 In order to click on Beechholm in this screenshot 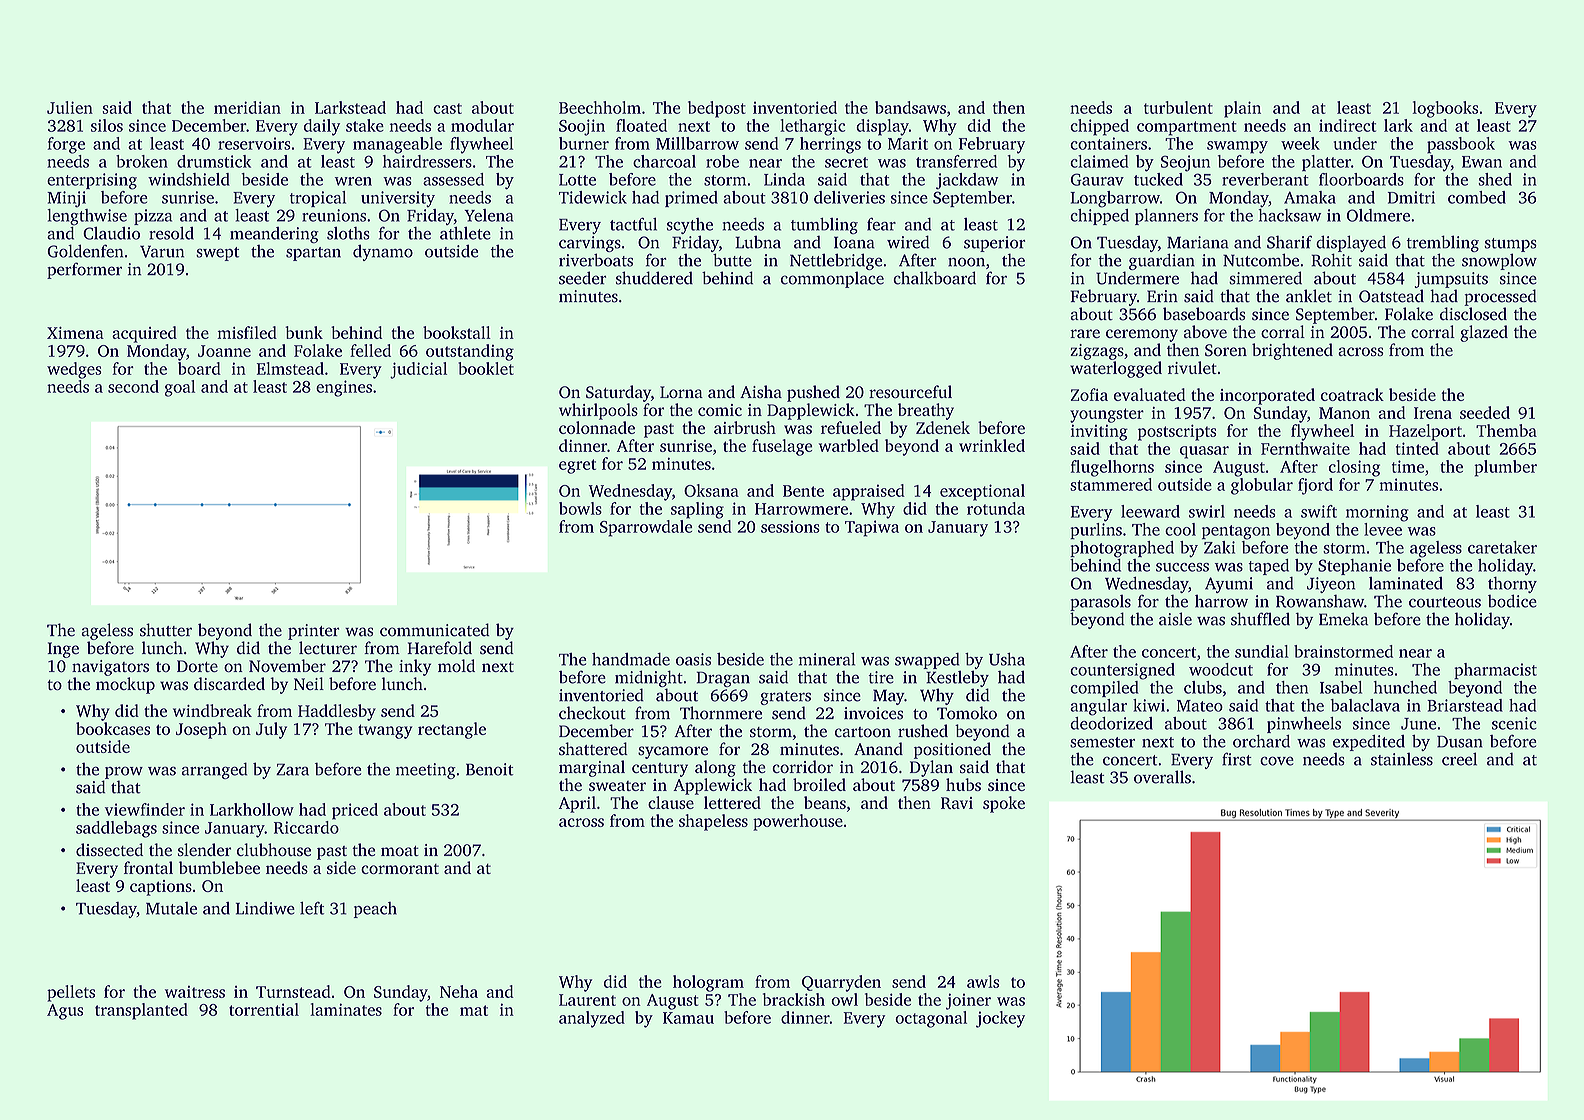, I will do `click(600, 107)`.
